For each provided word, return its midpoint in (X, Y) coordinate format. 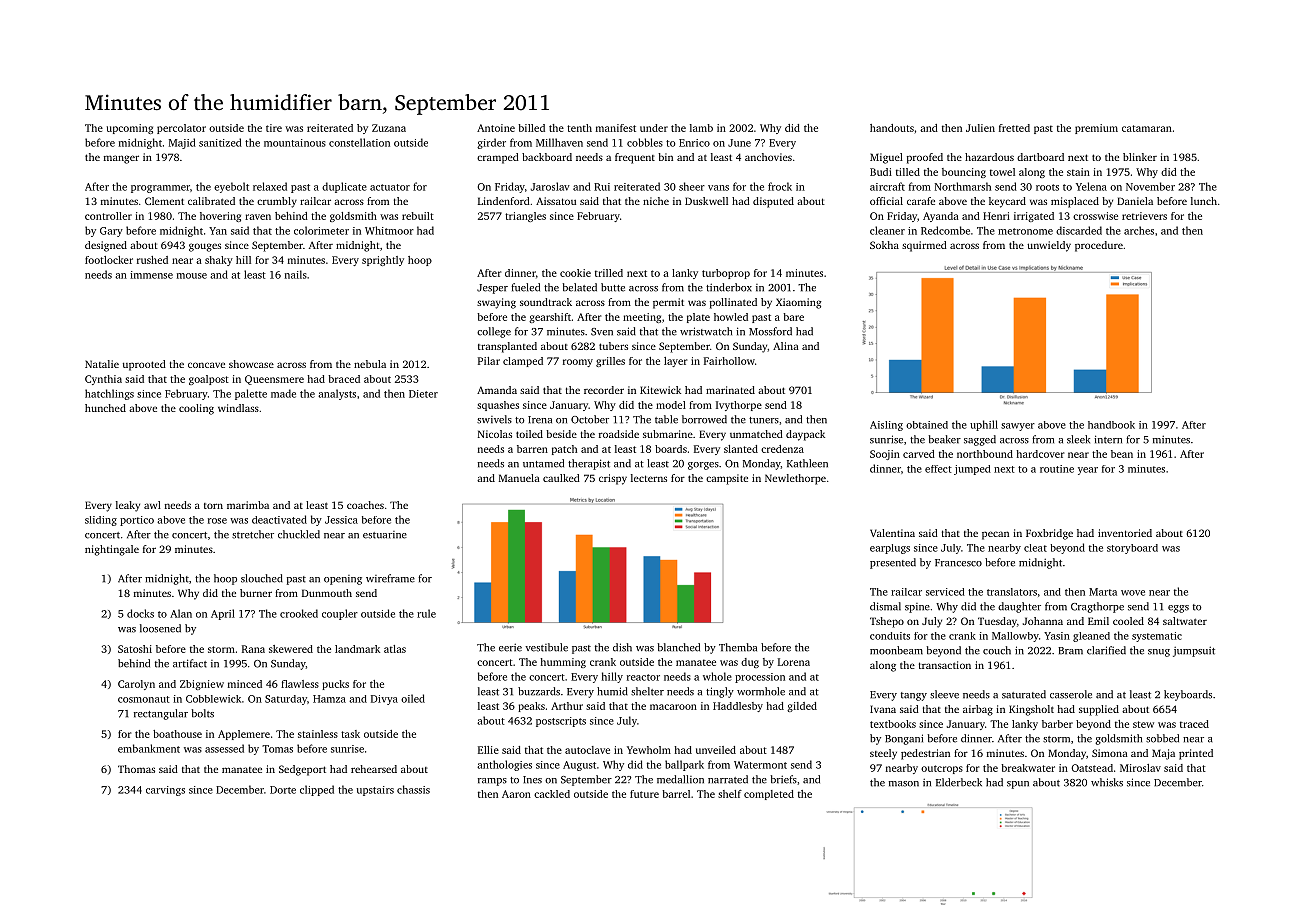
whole (717, 676)
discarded (1079, 230)
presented (893, 563)
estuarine (385, 535)
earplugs (890, 549)
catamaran (1147, 128)
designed (106, 246)
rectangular (161, 714)
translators (1012, 592)
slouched (262, 578)
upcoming (130, 129)
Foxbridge (1049, 534)
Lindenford (504, 201)
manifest (616, 128)
